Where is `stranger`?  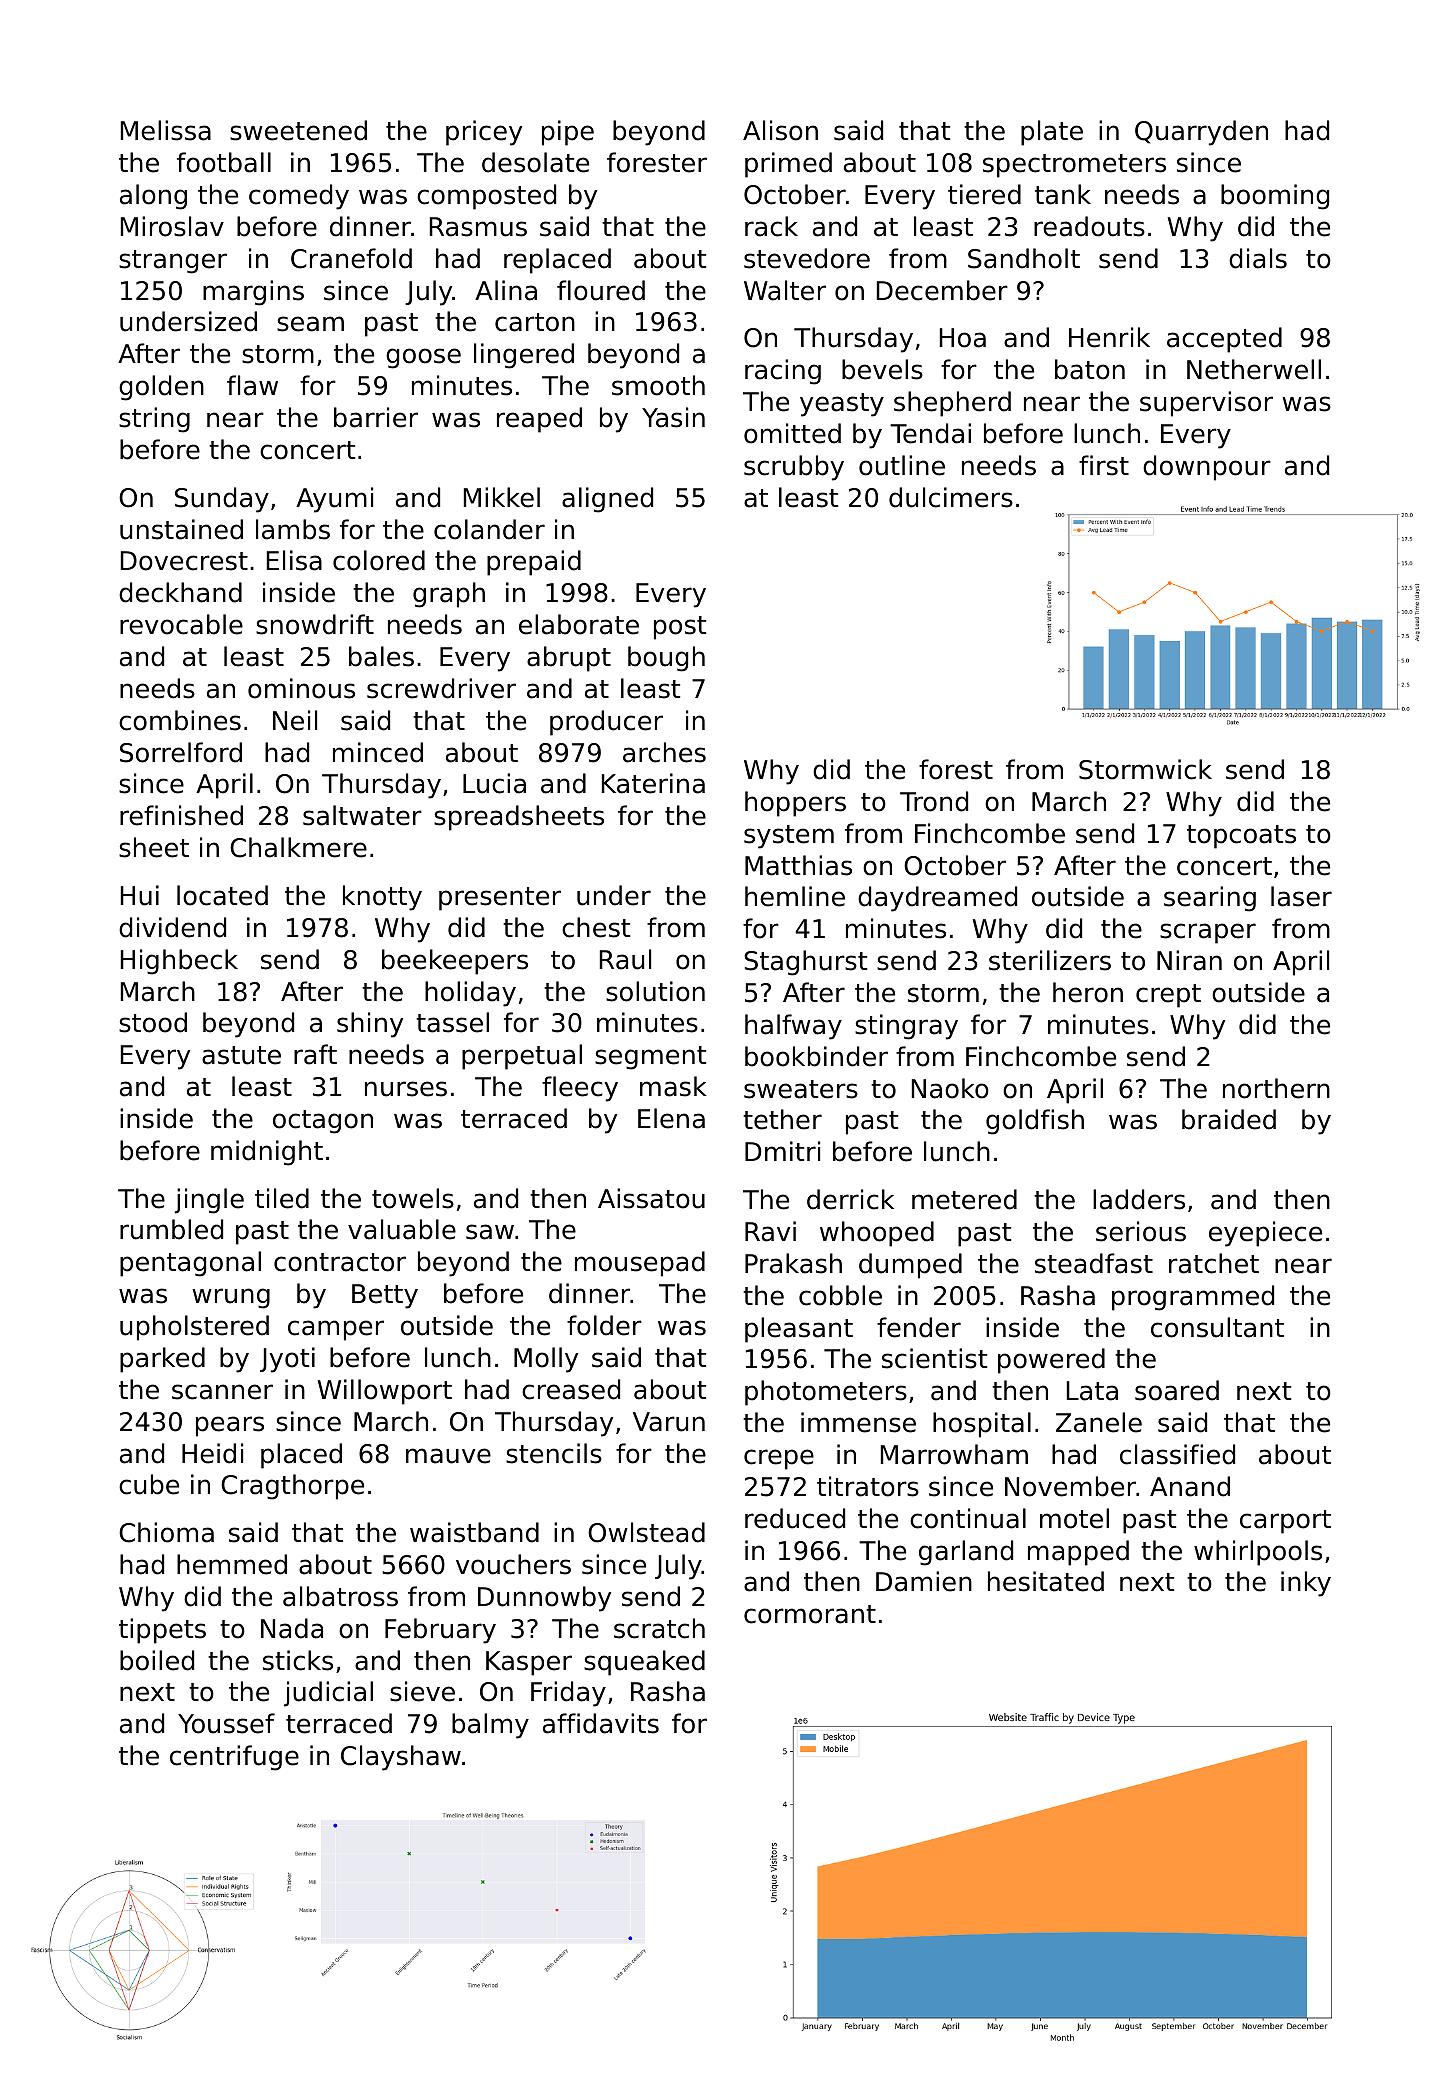 stranger is located at coordinates (173, 262).
